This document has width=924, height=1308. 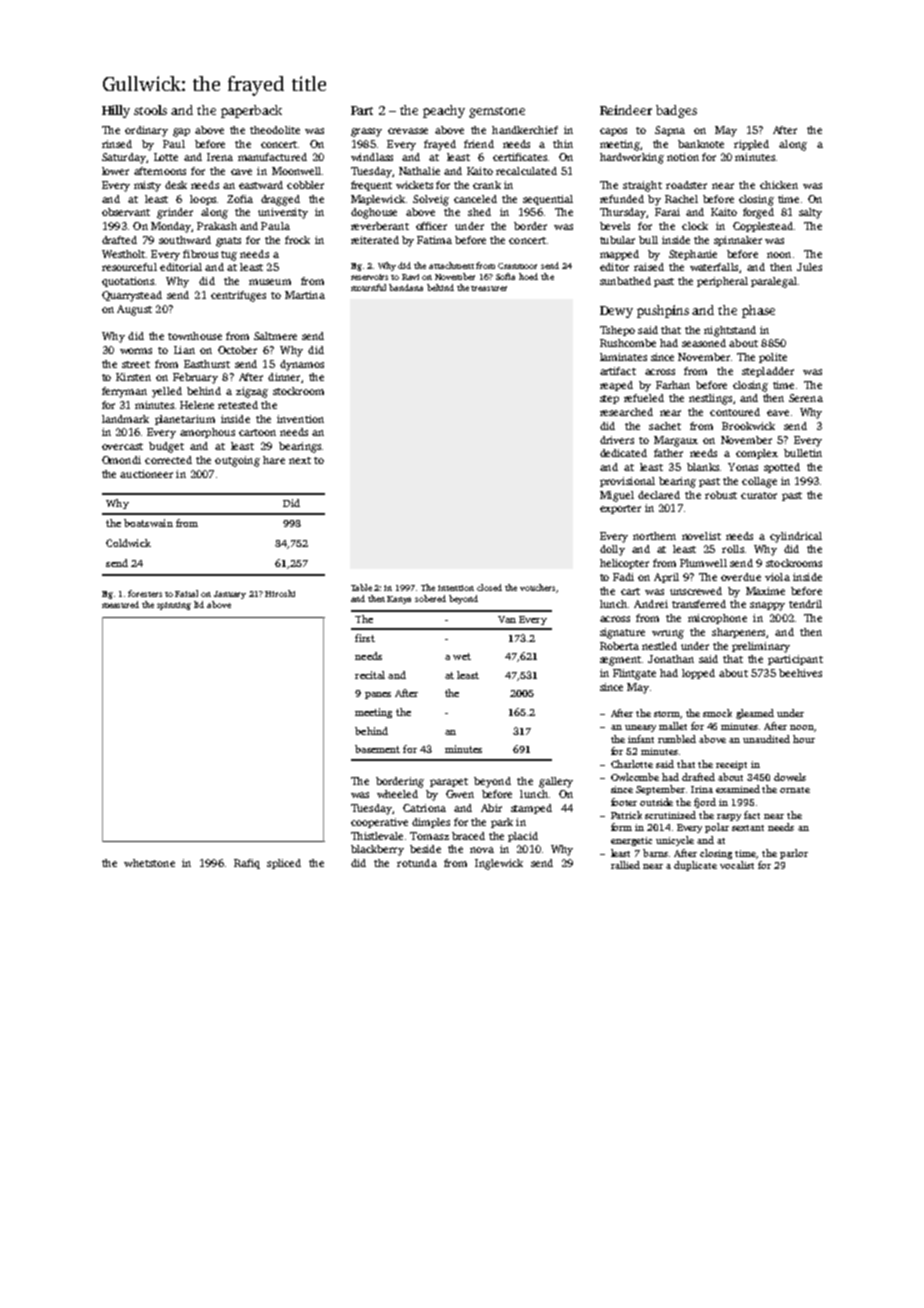 I want to click on form, so click(x=621, y=827).
